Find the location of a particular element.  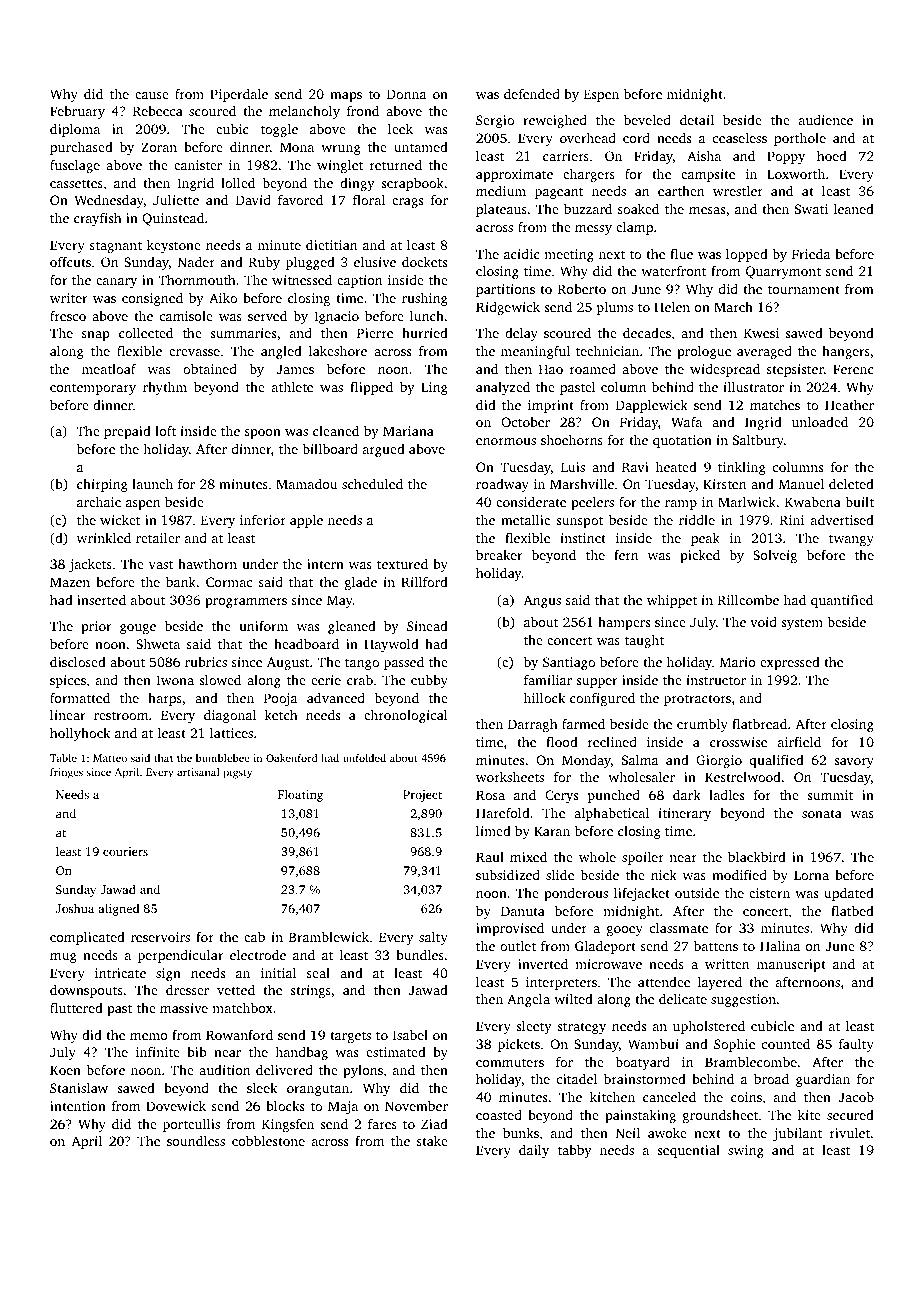

Frieda is located at coordinates (811, 254).
